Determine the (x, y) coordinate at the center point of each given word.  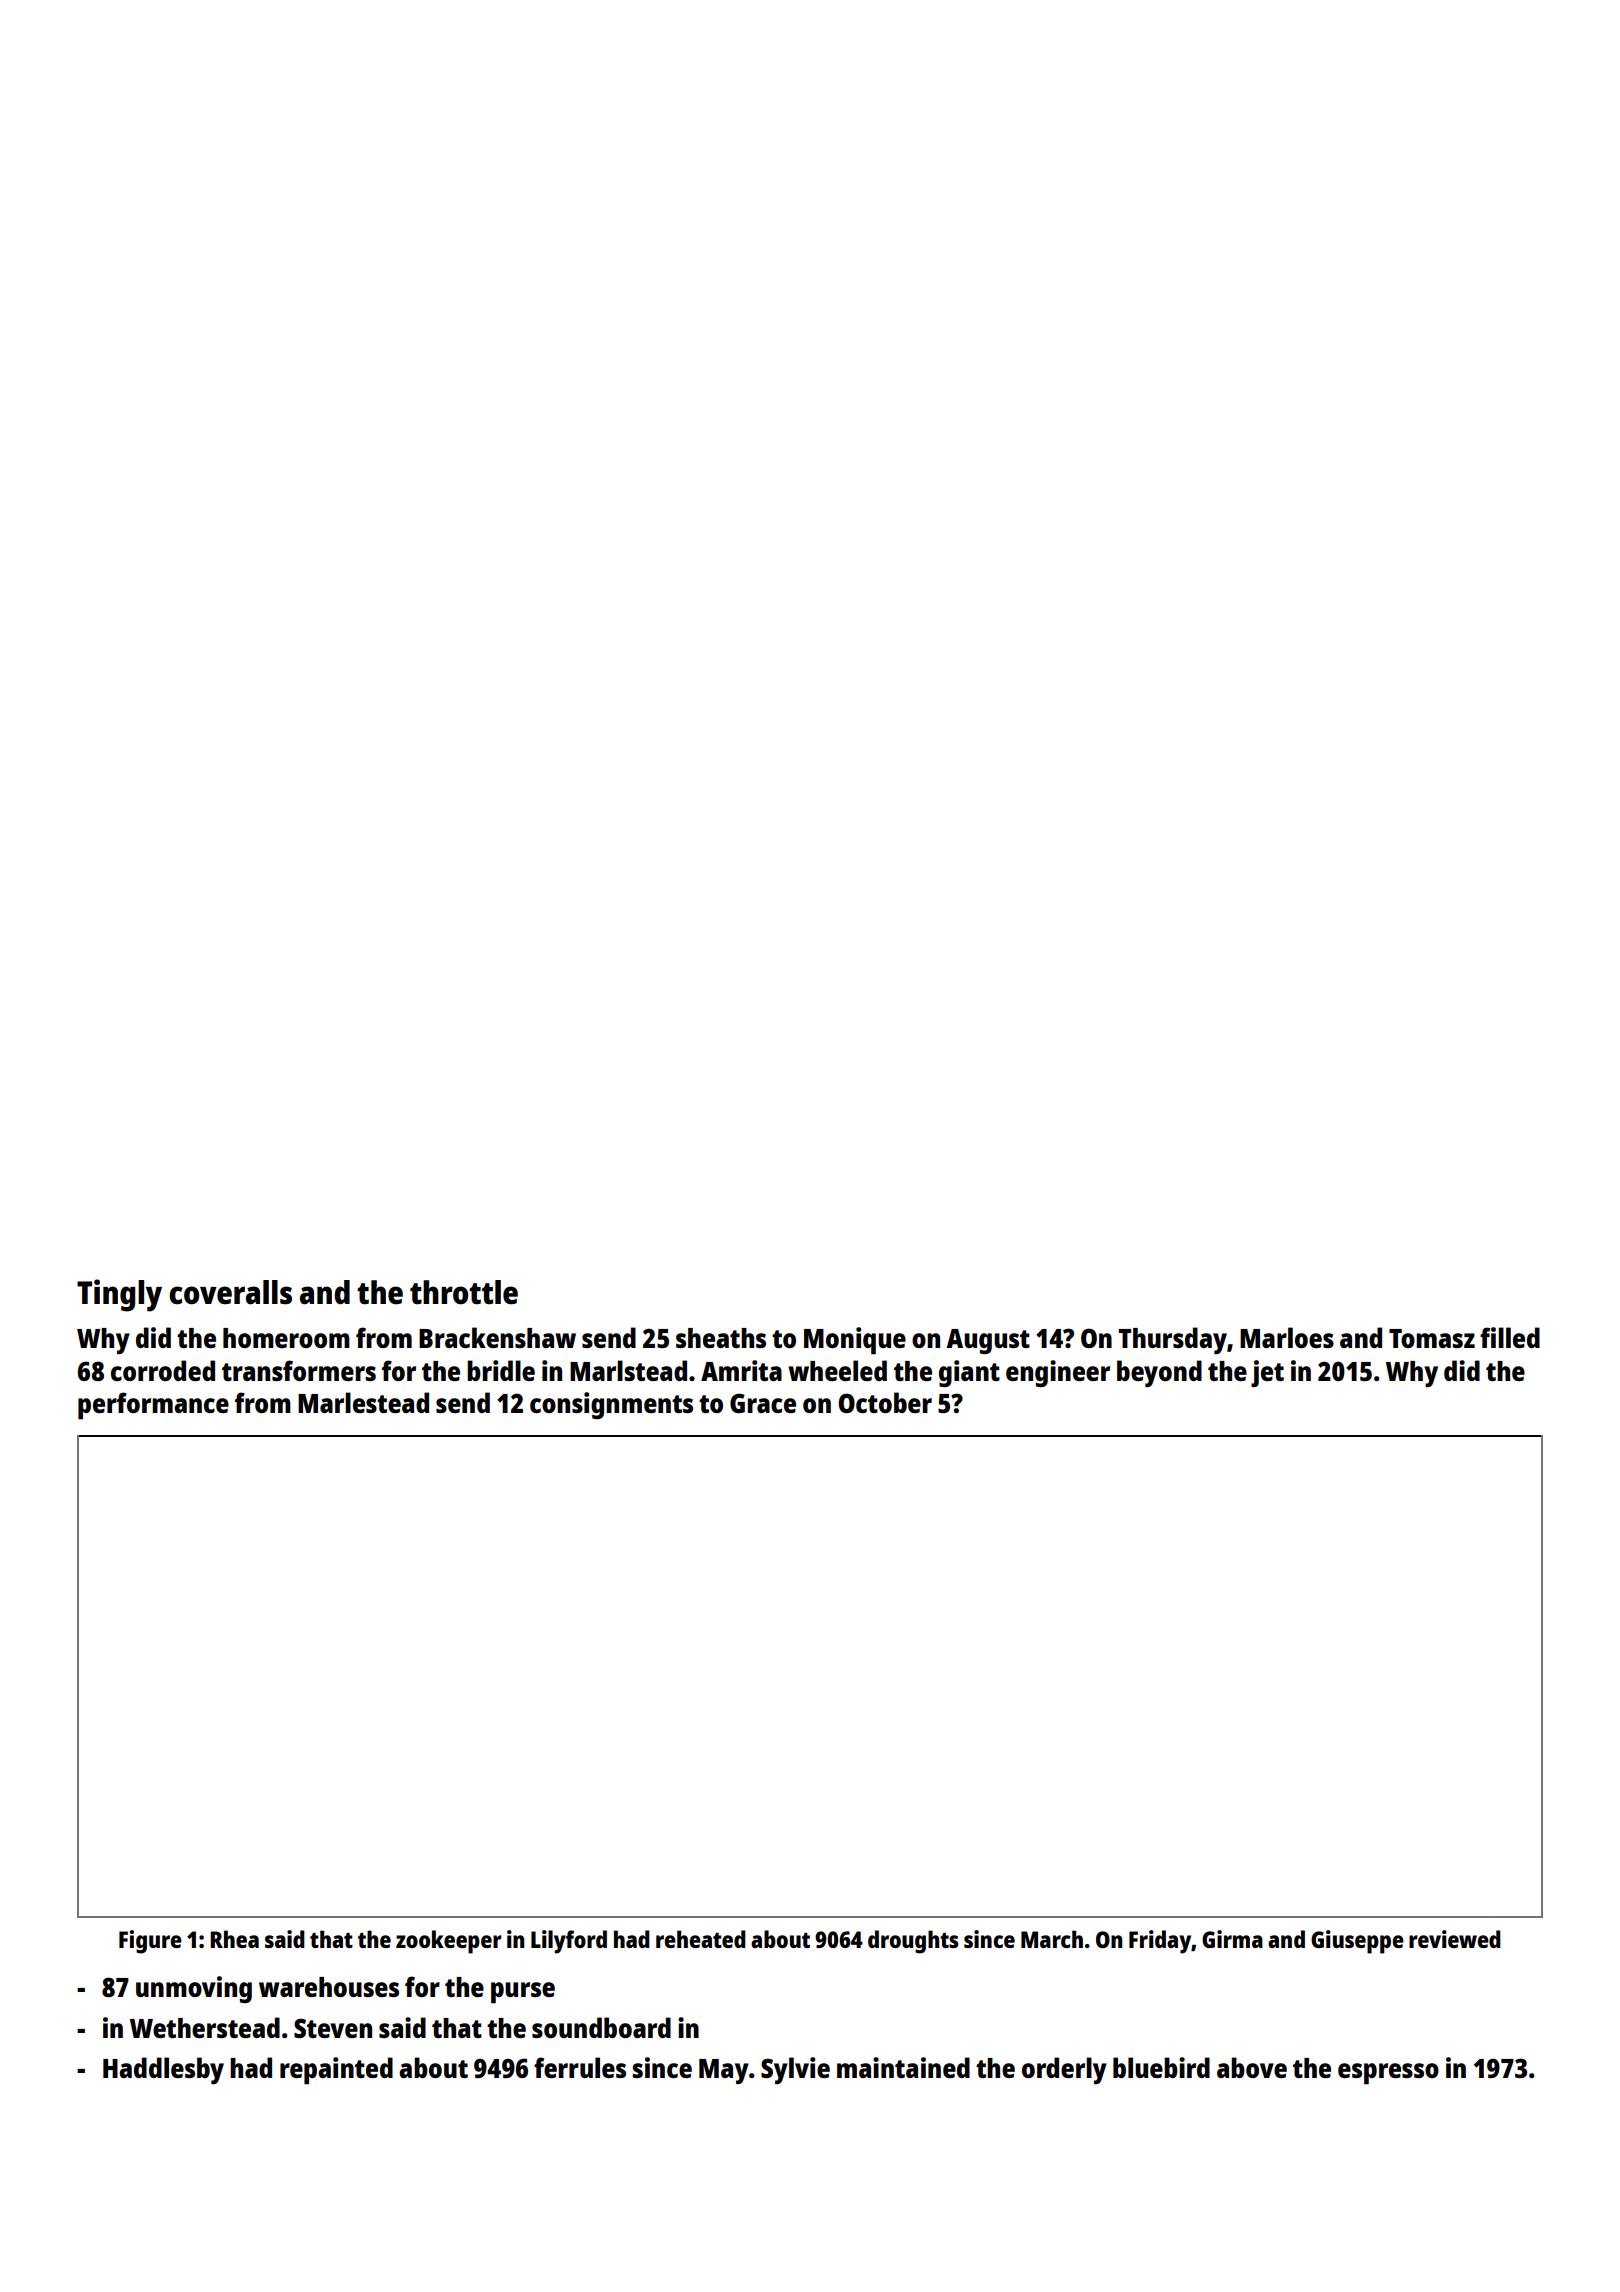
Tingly (119, 1295)
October (885, 1402)
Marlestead (363, 1402)
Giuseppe (1357, 1942)
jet (1267, 1373)
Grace (763, 1403)
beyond (1159, 1373)
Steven (333, 2028)
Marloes (1287, 1337)
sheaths (721, 1338)
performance (153, 1406)
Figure (150, 1942)
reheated (701, 1939)
